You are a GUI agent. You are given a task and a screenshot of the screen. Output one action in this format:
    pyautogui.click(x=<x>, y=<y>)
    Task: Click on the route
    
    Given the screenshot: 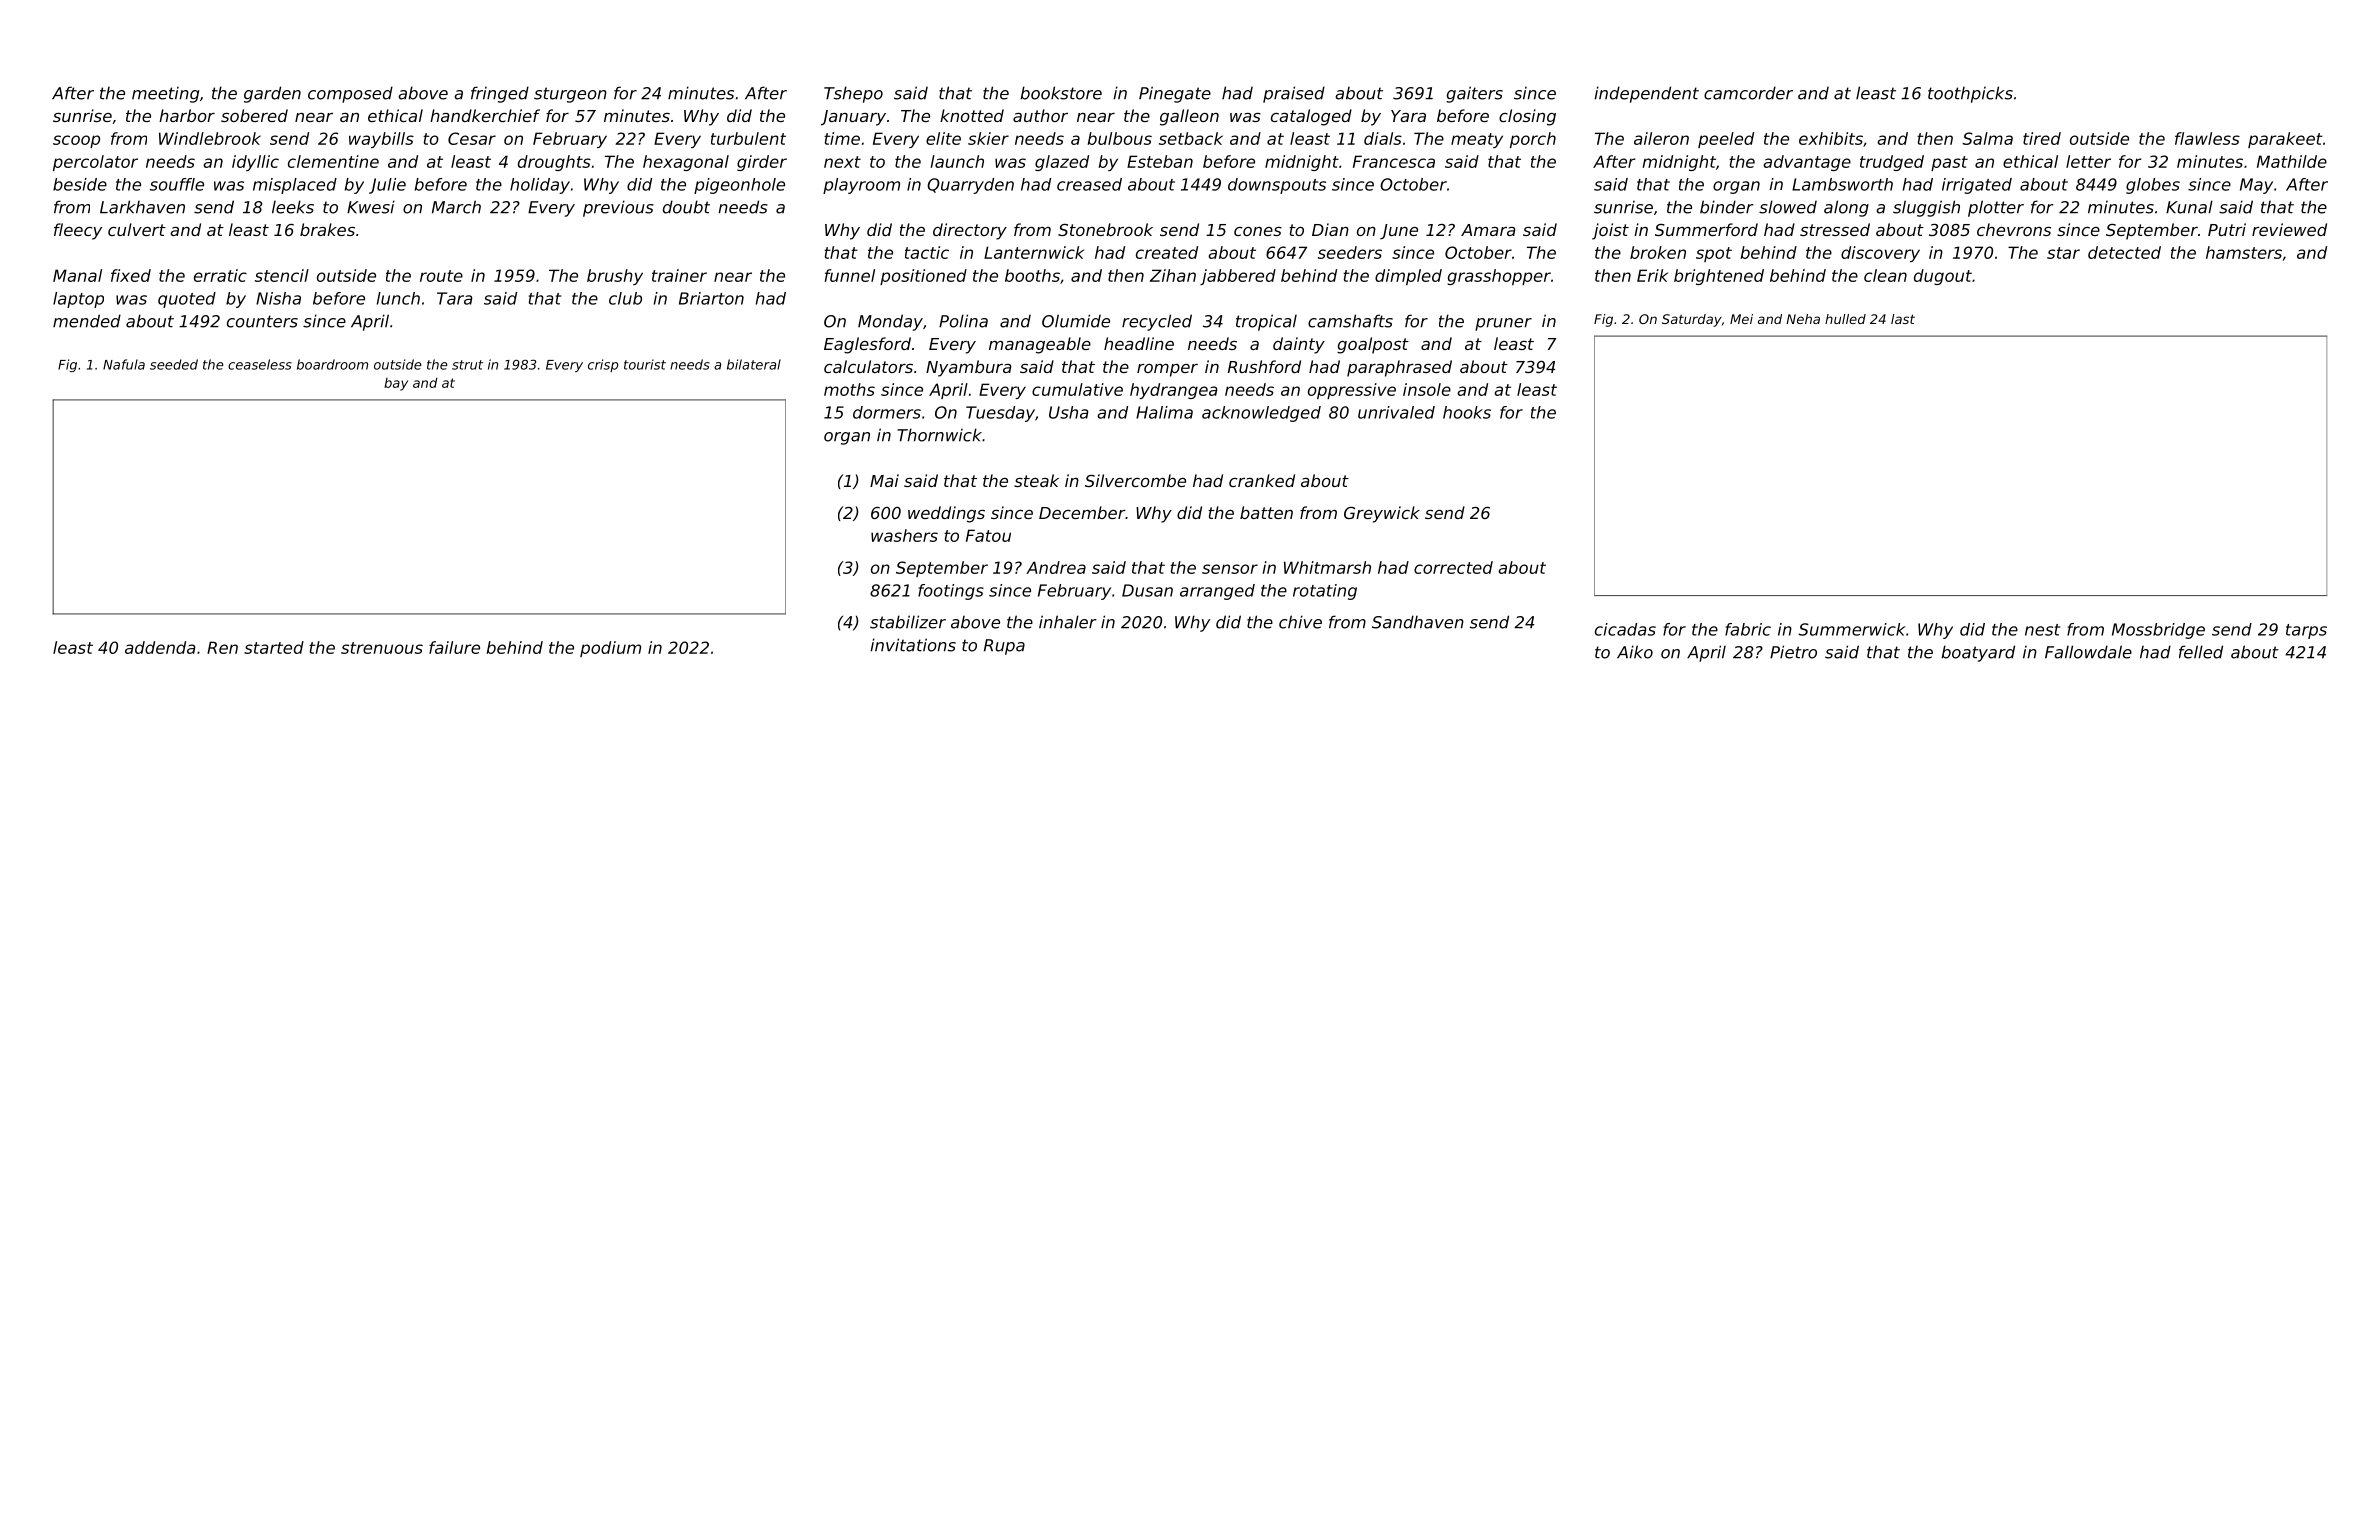 What is the action you would take?
    pyautogui.click(x=441, y=276)
